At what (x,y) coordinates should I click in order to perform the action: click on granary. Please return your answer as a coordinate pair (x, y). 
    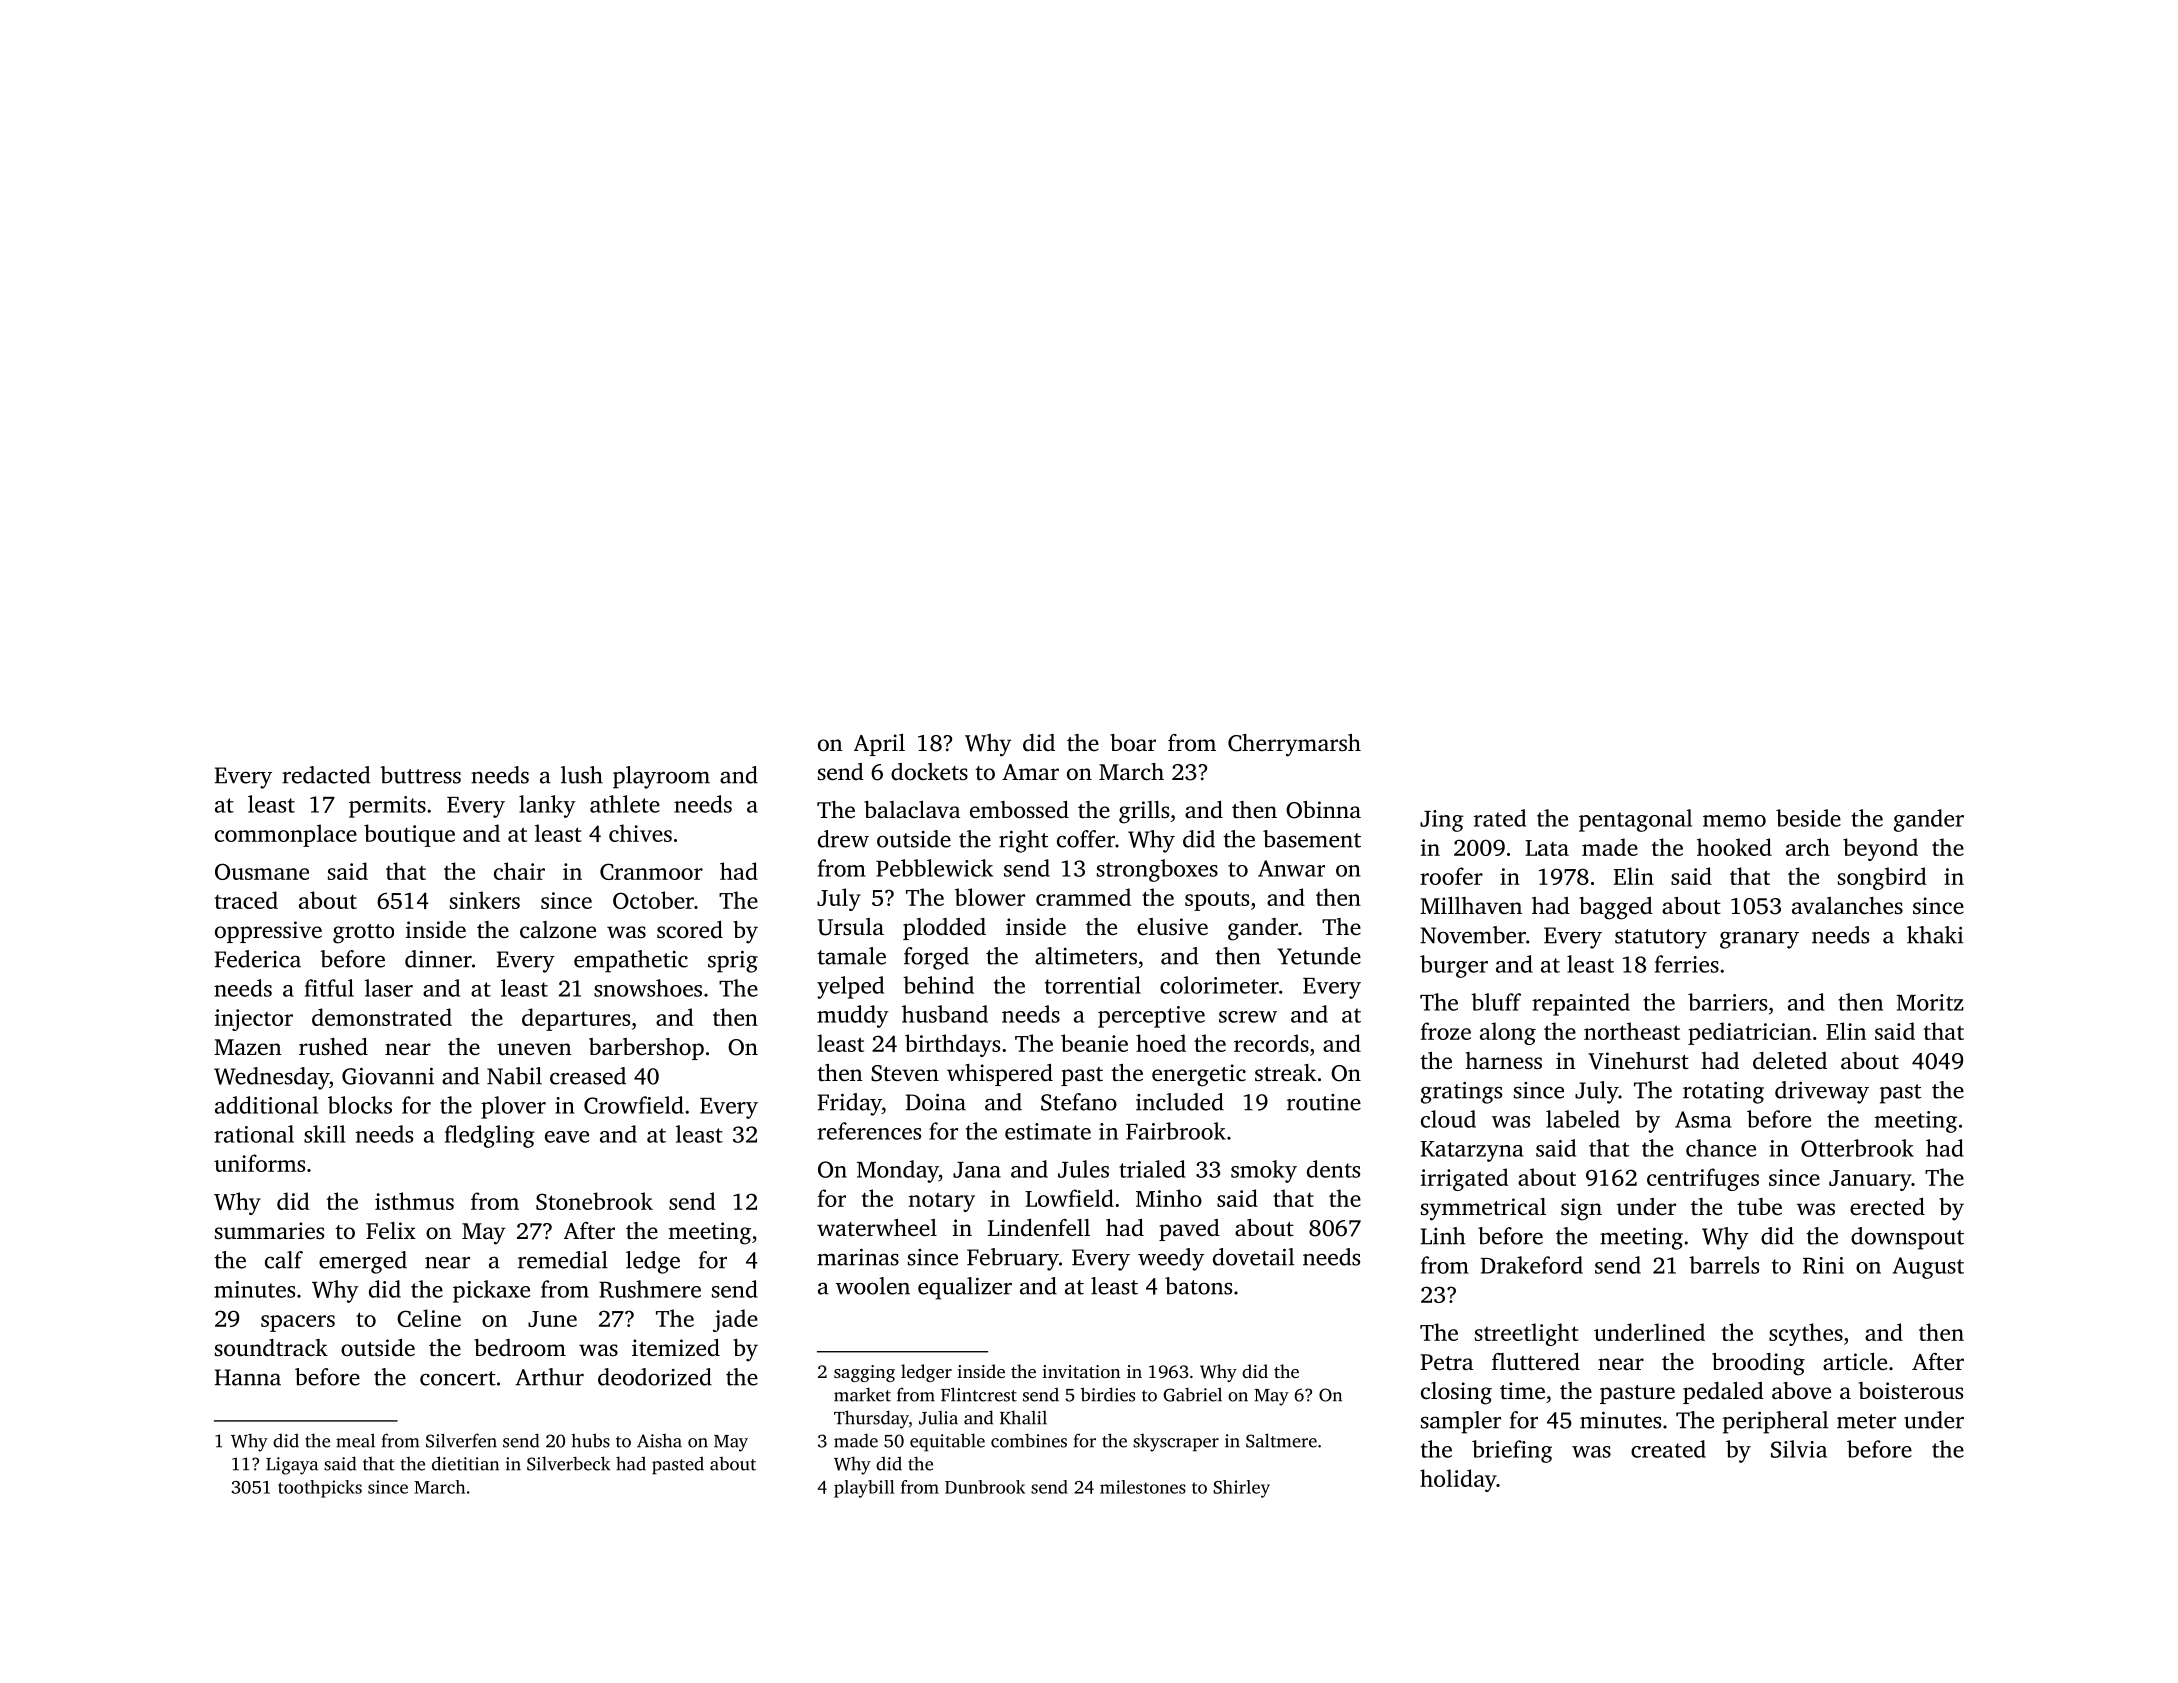
    Looking at the image, I should click on (1759, 940).
